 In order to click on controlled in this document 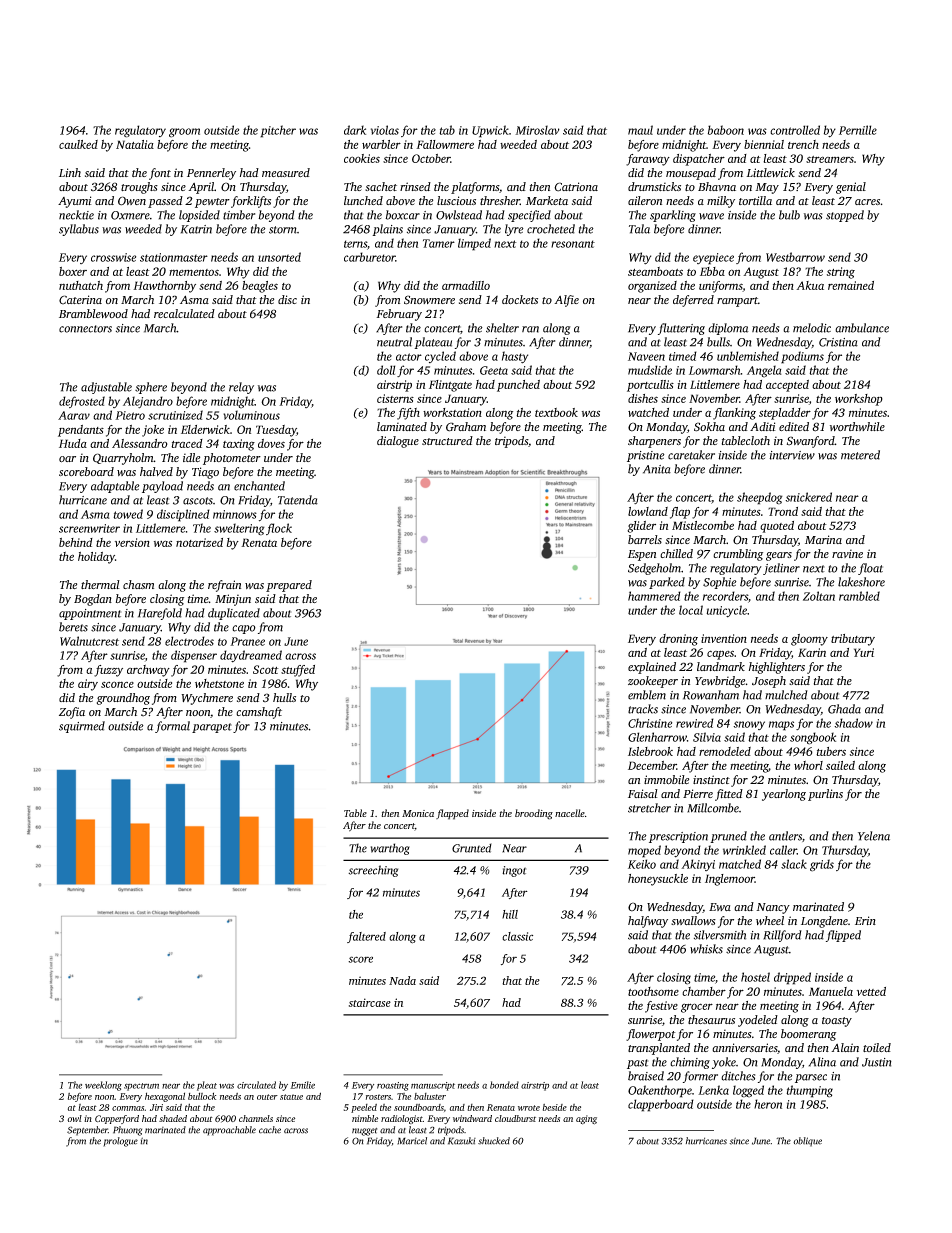, I will do `click(795, 130)`.
